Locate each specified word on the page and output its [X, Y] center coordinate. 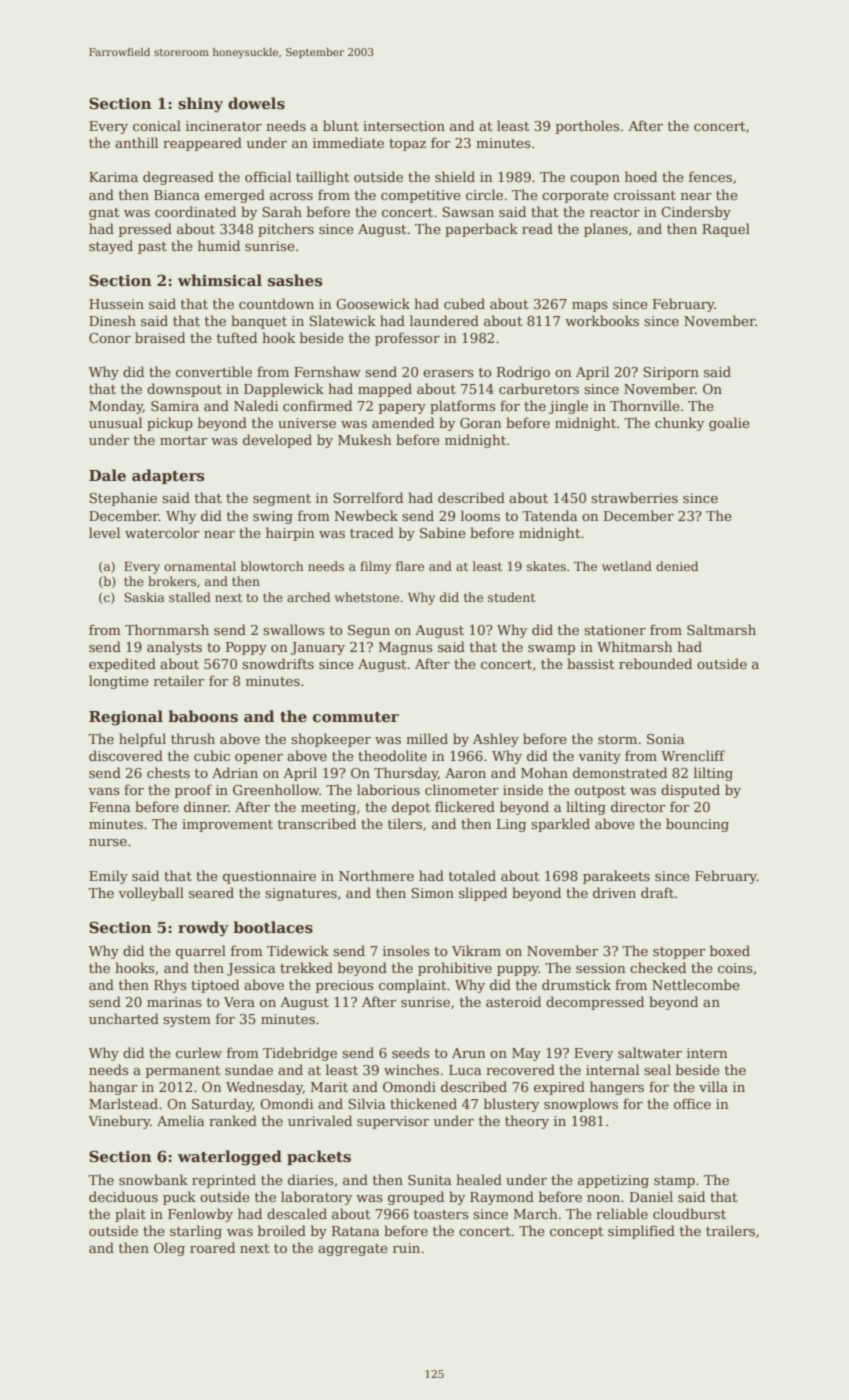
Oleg [169, 1249]
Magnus [406, 648]
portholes [588, 127]
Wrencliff [693, 755]
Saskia [144, 597]
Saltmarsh [721, 629]
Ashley [496, 740]
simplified [641, 1232]
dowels [256, 103]
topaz [407, 145]
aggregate [353, 1250]
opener [259, 759]
